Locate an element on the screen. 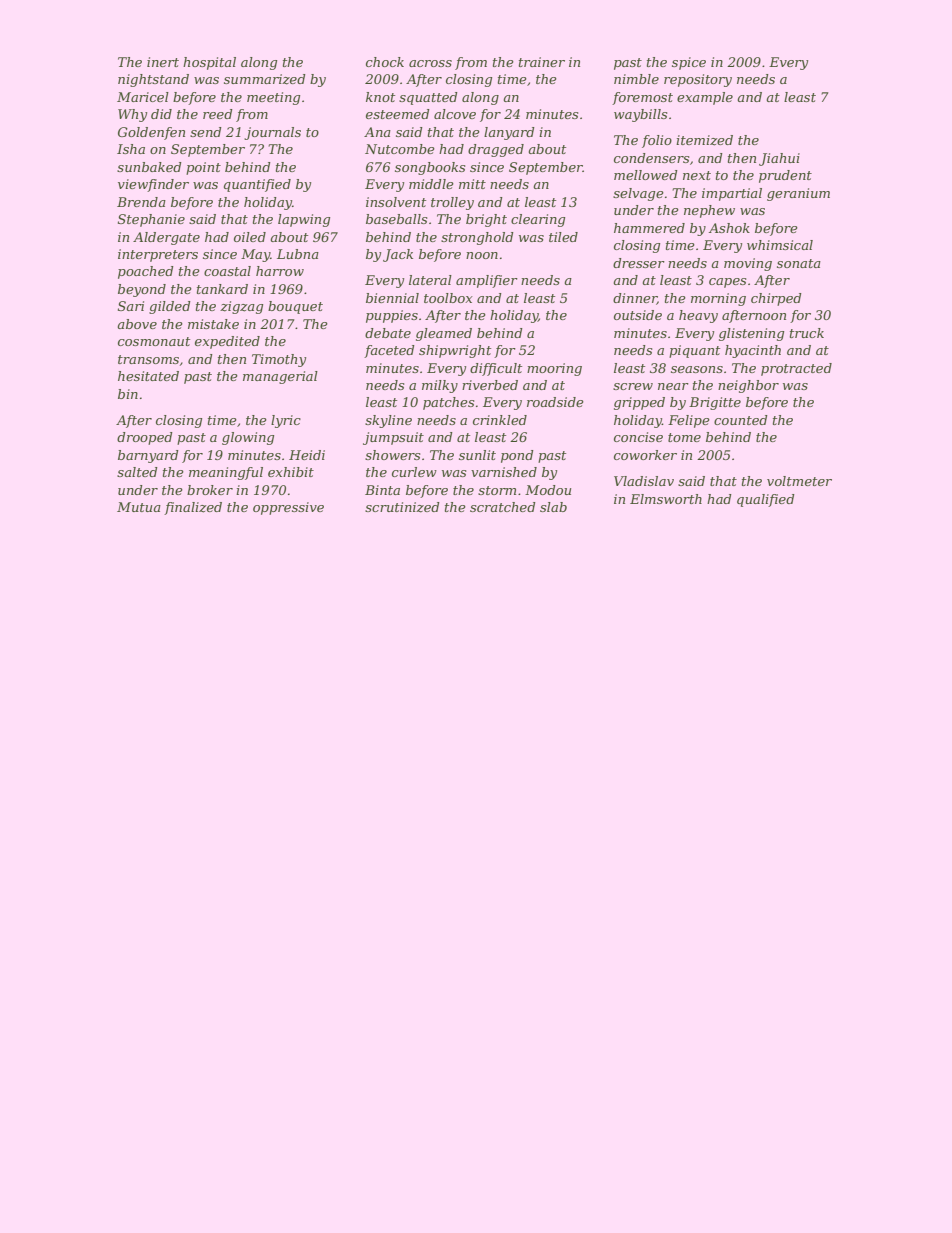 This screenshot has height=1233, width=952. next is located at coordinates (697, 175).
